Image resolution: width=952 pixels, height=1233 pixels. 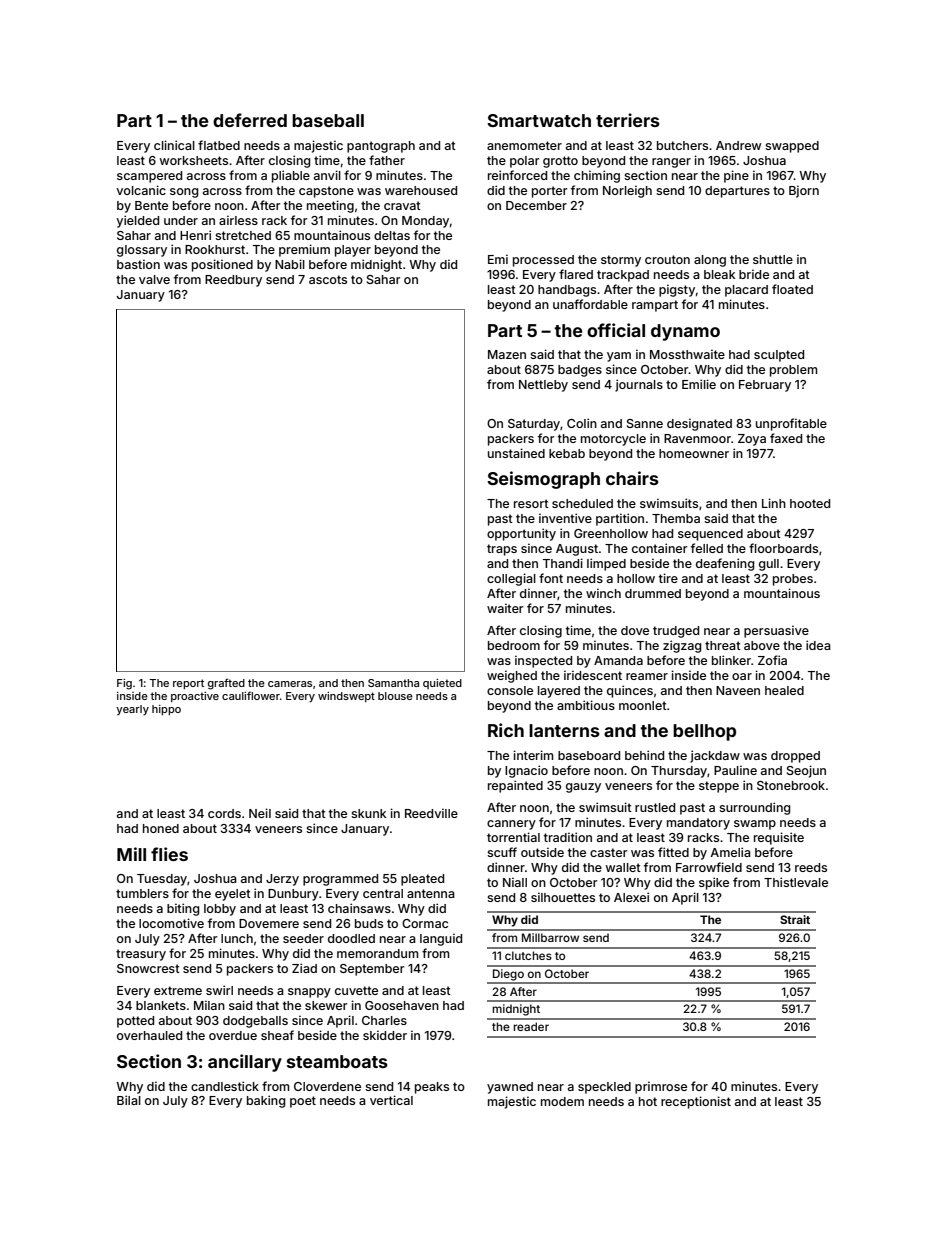 I want to click on Thandi, so click(x=563, y=563).
